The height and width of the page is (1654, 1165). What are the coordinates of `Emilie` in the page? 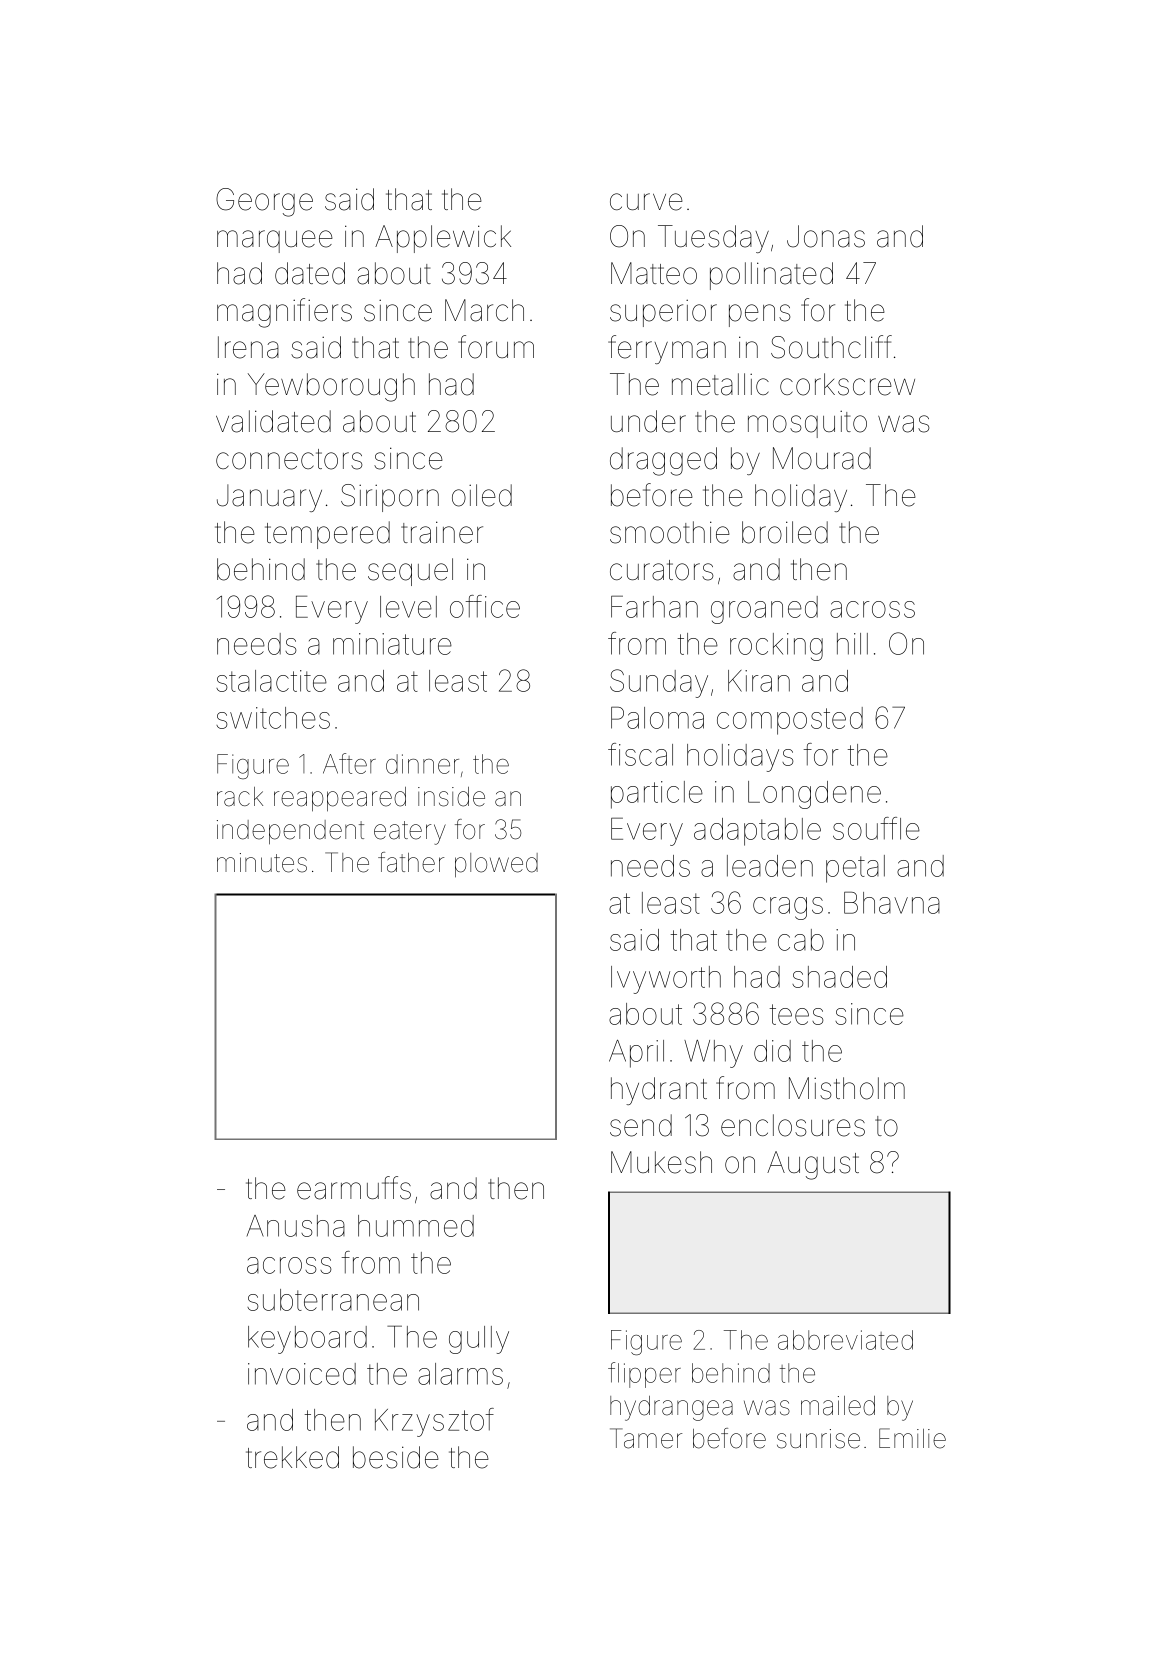 It's located at (912, 1438).
